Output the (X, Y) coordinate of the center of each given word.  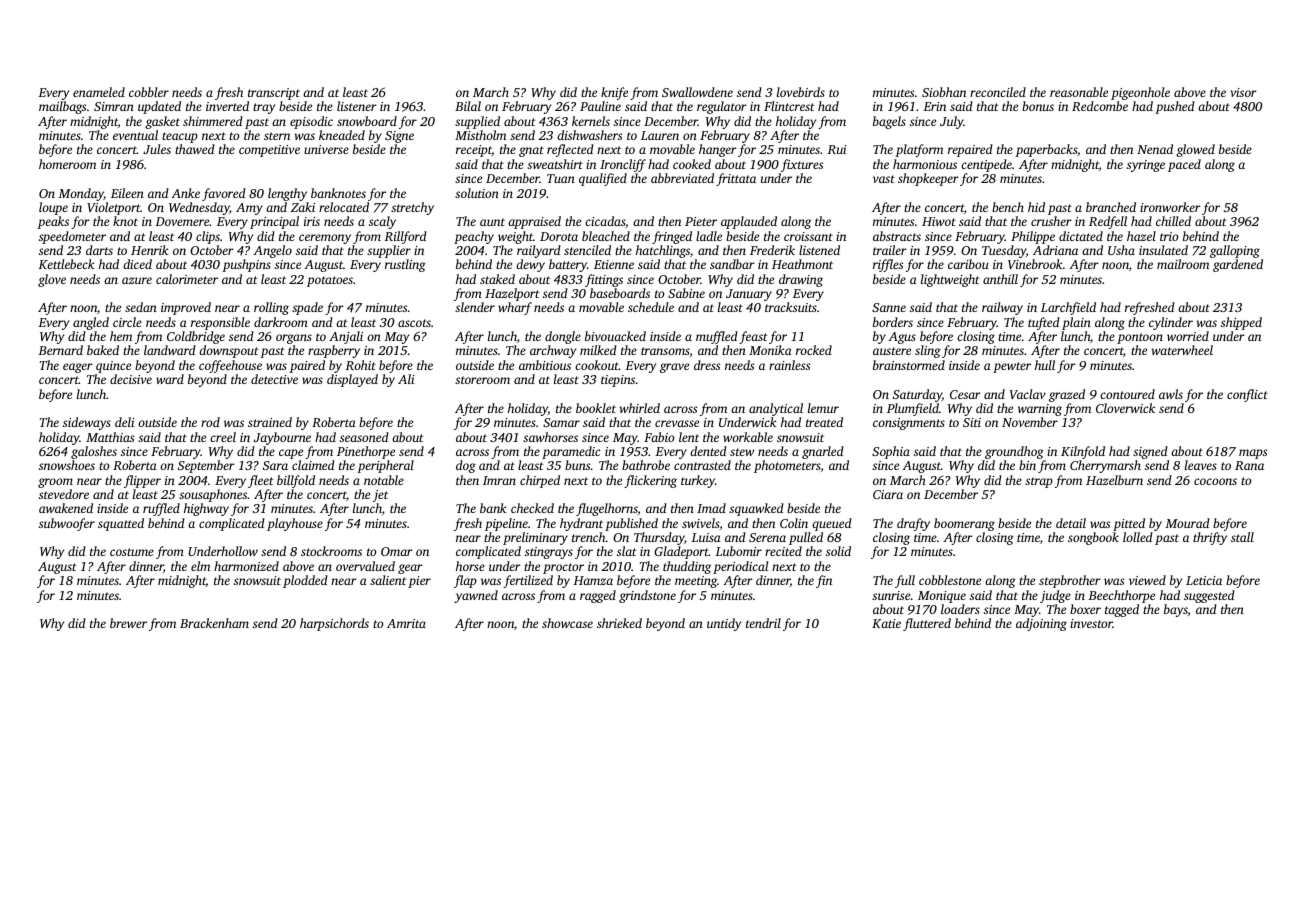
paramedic (571, 452)
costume (132, 552)
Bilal (468, 106)
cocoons (1215, 481)
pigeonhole (1140, 93)
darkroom (281, 322)
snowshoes (67, 465)
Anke (185, 193)
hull (1045, 365)
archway (553, 351)
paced (1184, 165)
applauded (749, 222)
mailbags (62, 107)
